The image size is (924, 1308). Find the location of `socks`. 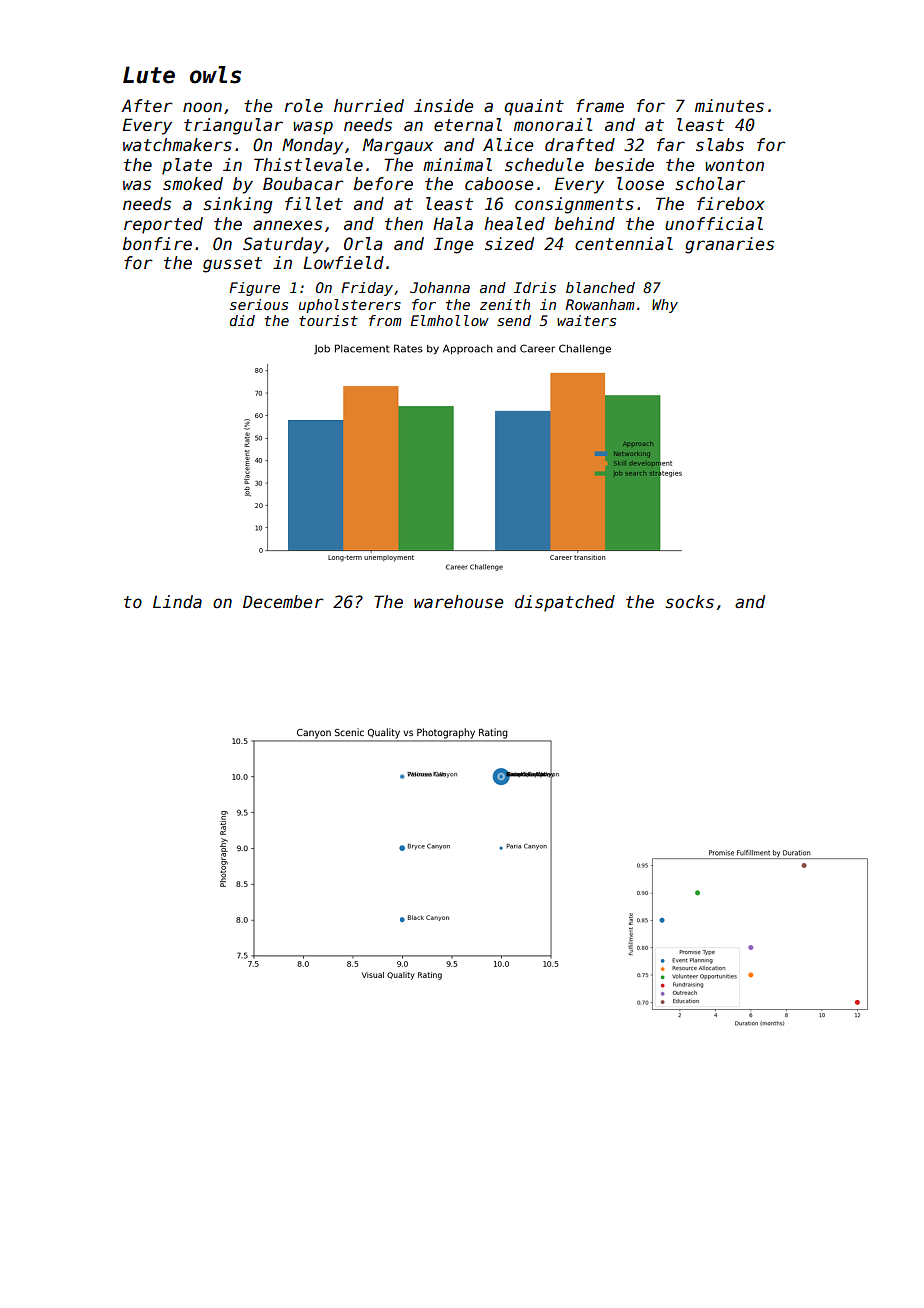

socks is located at coordinates (689, 602).
